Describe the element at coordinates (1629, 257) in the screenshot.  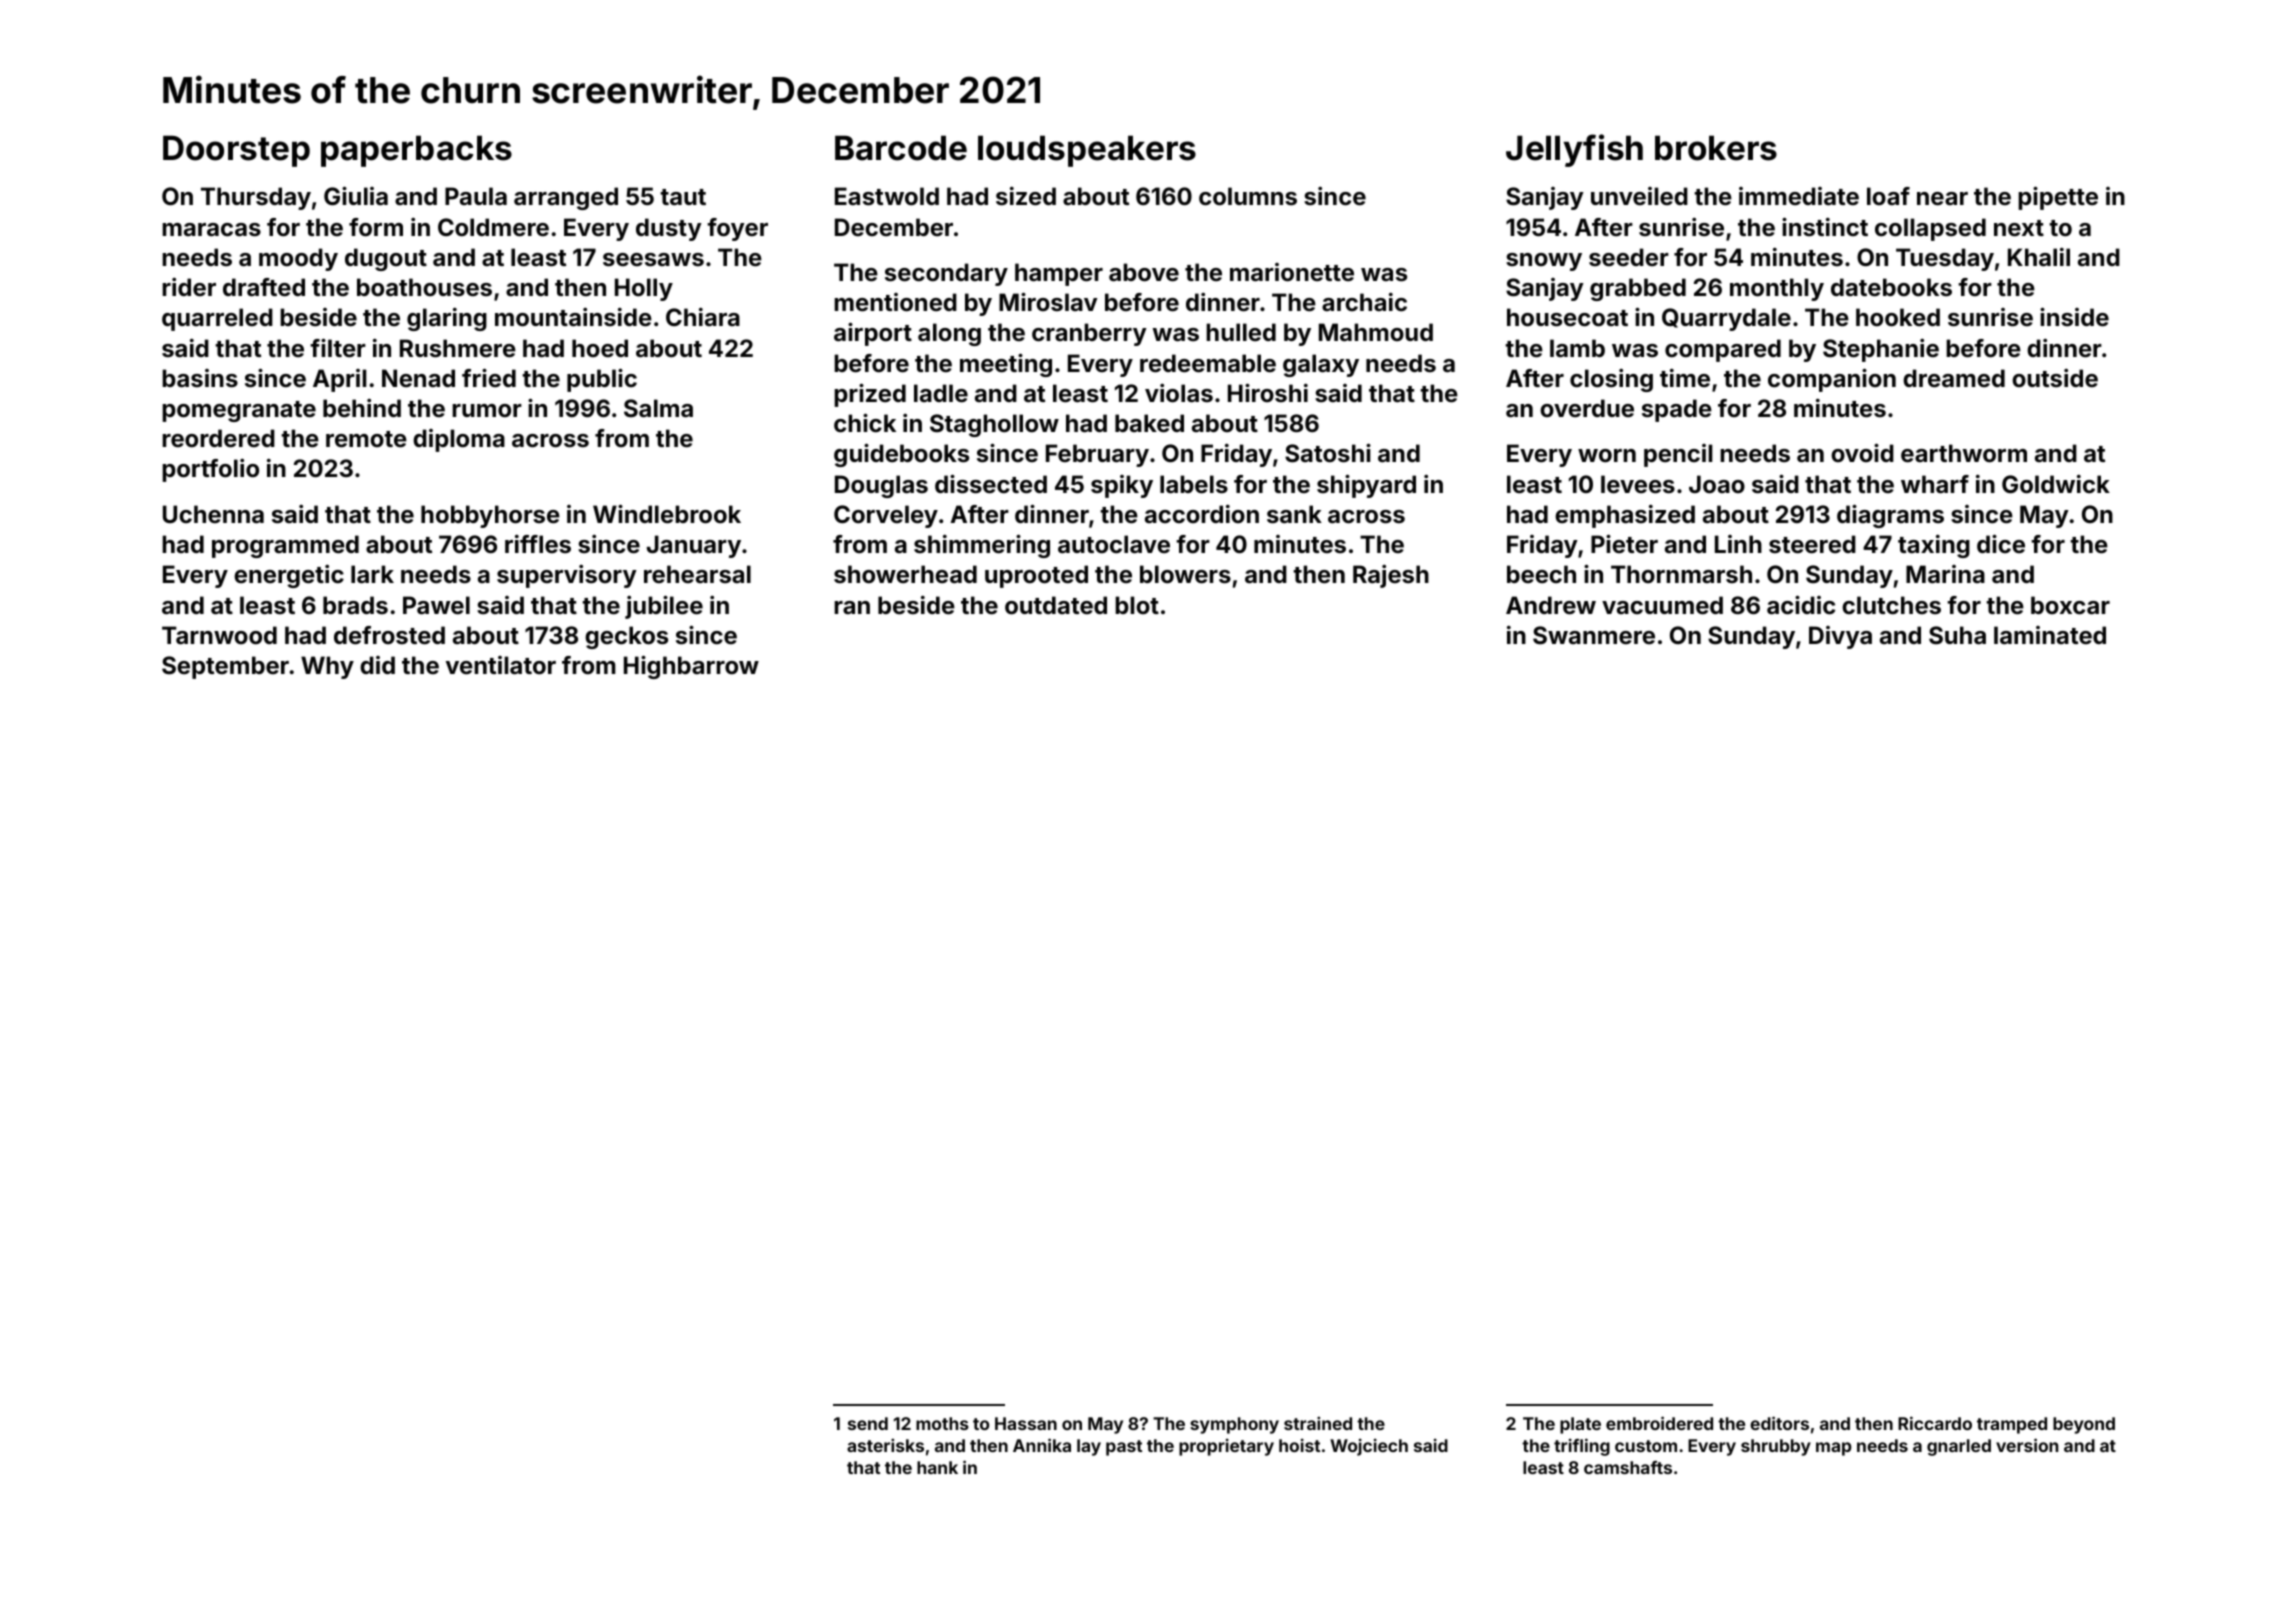
I see `seeder` at that location.
